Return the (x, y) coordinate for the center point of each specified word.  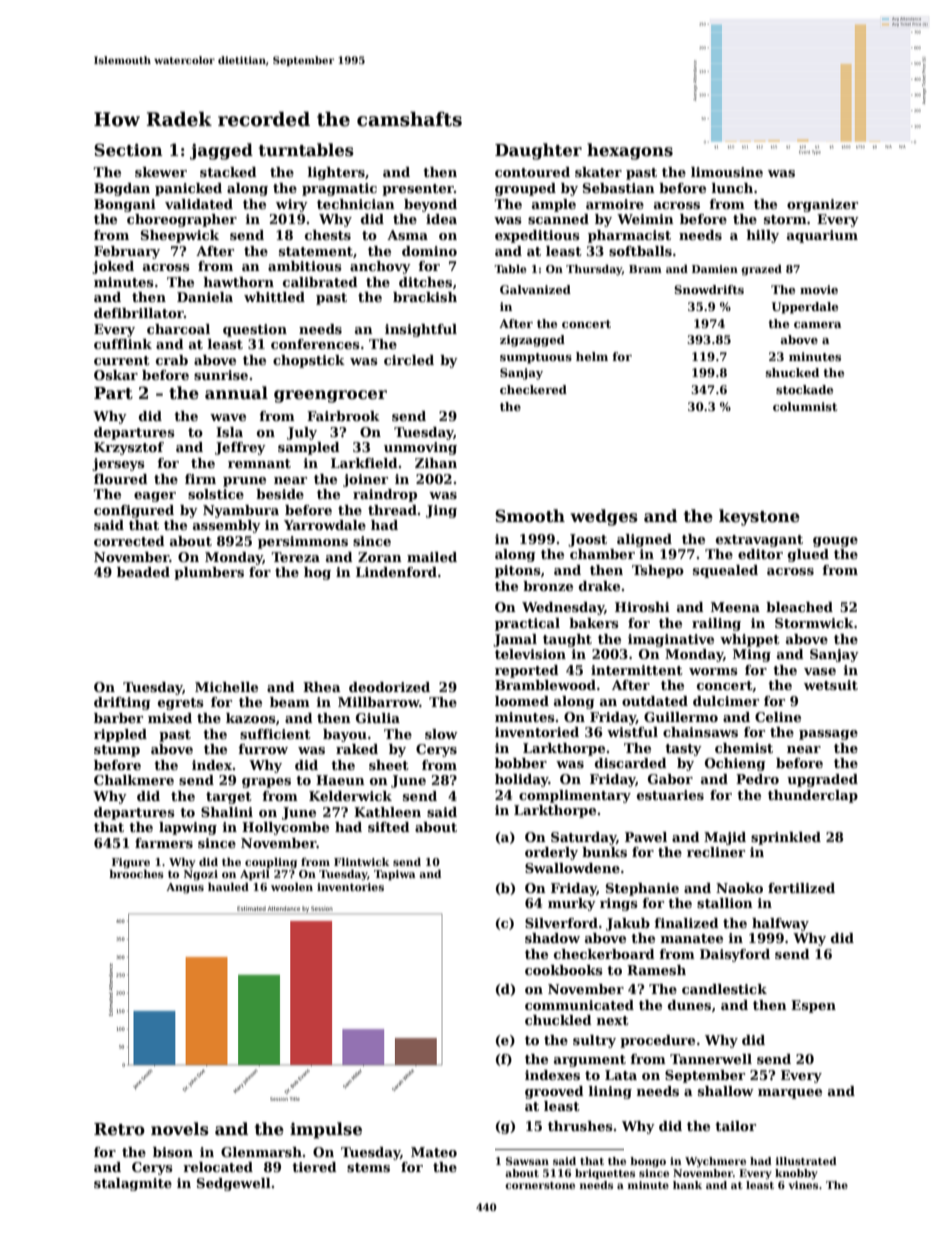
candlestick (724, 989)
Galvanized (535, 289)
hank (687, 1185)
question (255, 330)
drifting (122, 703)
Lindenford (396, 572)
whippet (750, 640)
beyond (430, 205)
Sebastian (619, 188)
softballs (640, 251)
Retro (119, 1129)
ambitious (305, 266)
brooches (136, 874)
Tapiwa (395, 875)
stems (368, 1167)
